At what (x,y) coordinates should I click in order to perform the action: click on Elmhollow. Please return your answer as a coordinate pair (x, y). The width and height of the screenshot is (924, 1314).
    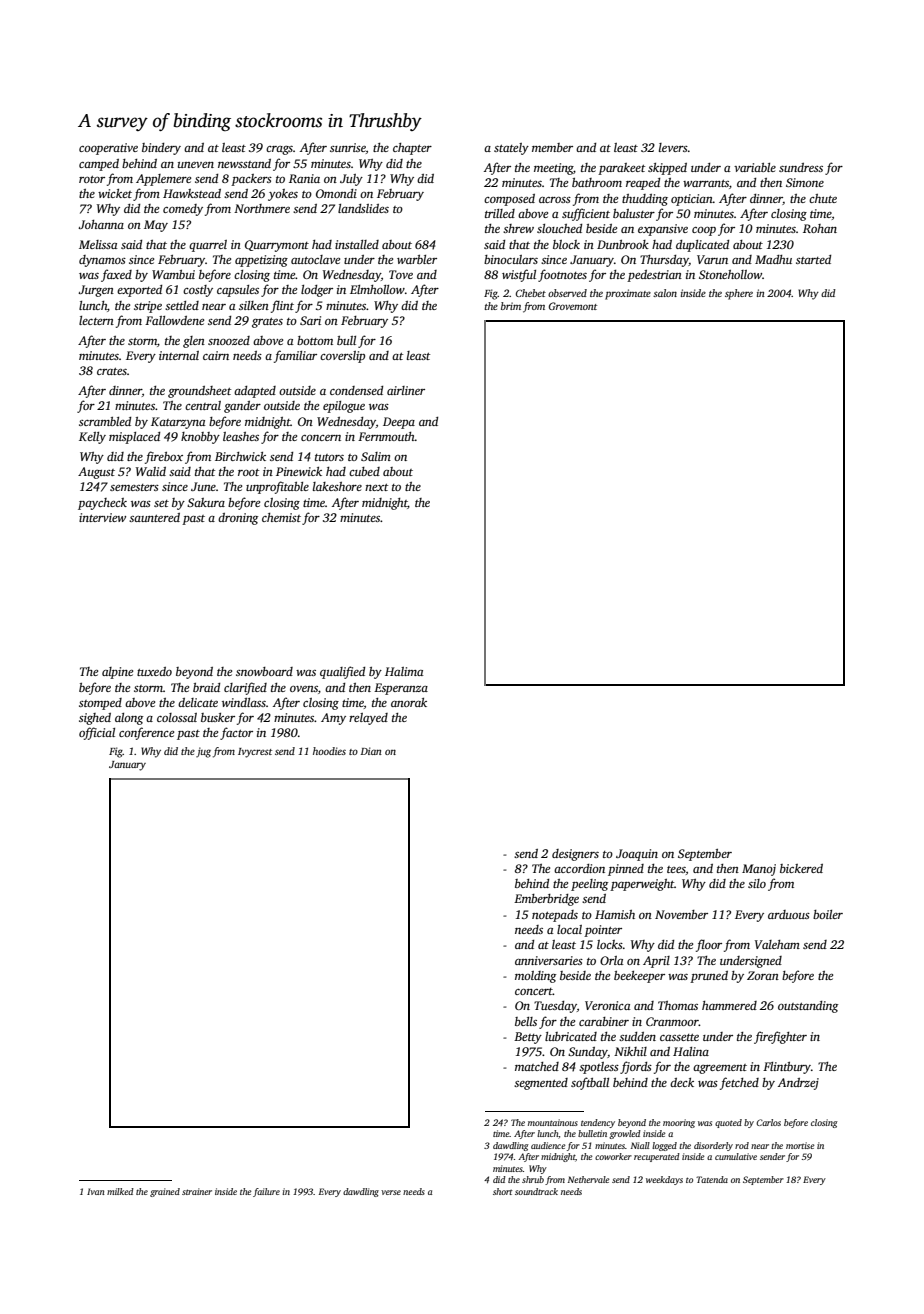
    Looking at the image, I should click on (377, 289).
